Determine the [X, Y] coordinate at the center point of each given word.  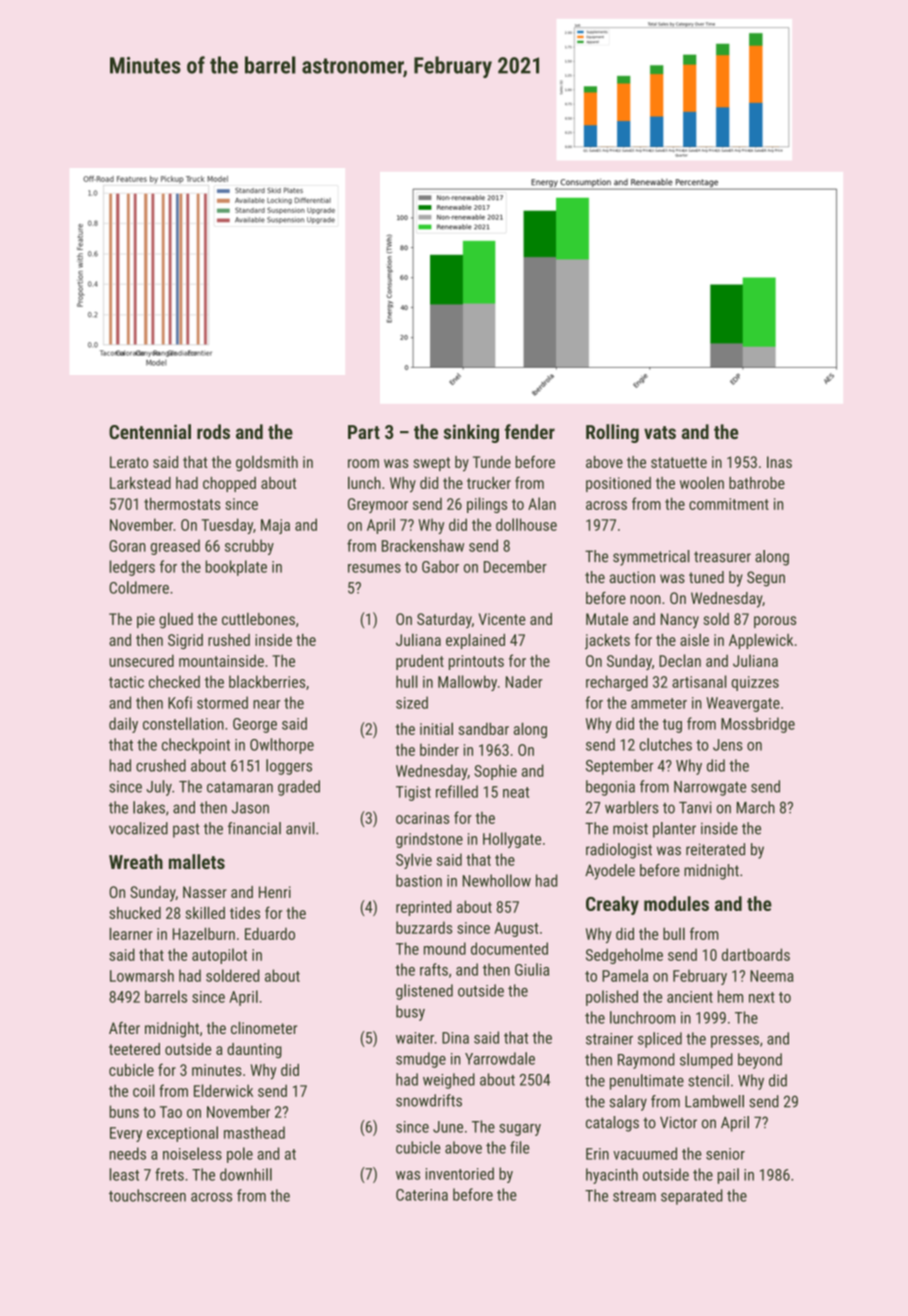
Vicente [502, 619]
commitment [729, 504]
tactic [126, 682]
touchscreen [147, 1195]
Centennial [150, 431]
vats [660, 432]
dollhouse [526, 524]
